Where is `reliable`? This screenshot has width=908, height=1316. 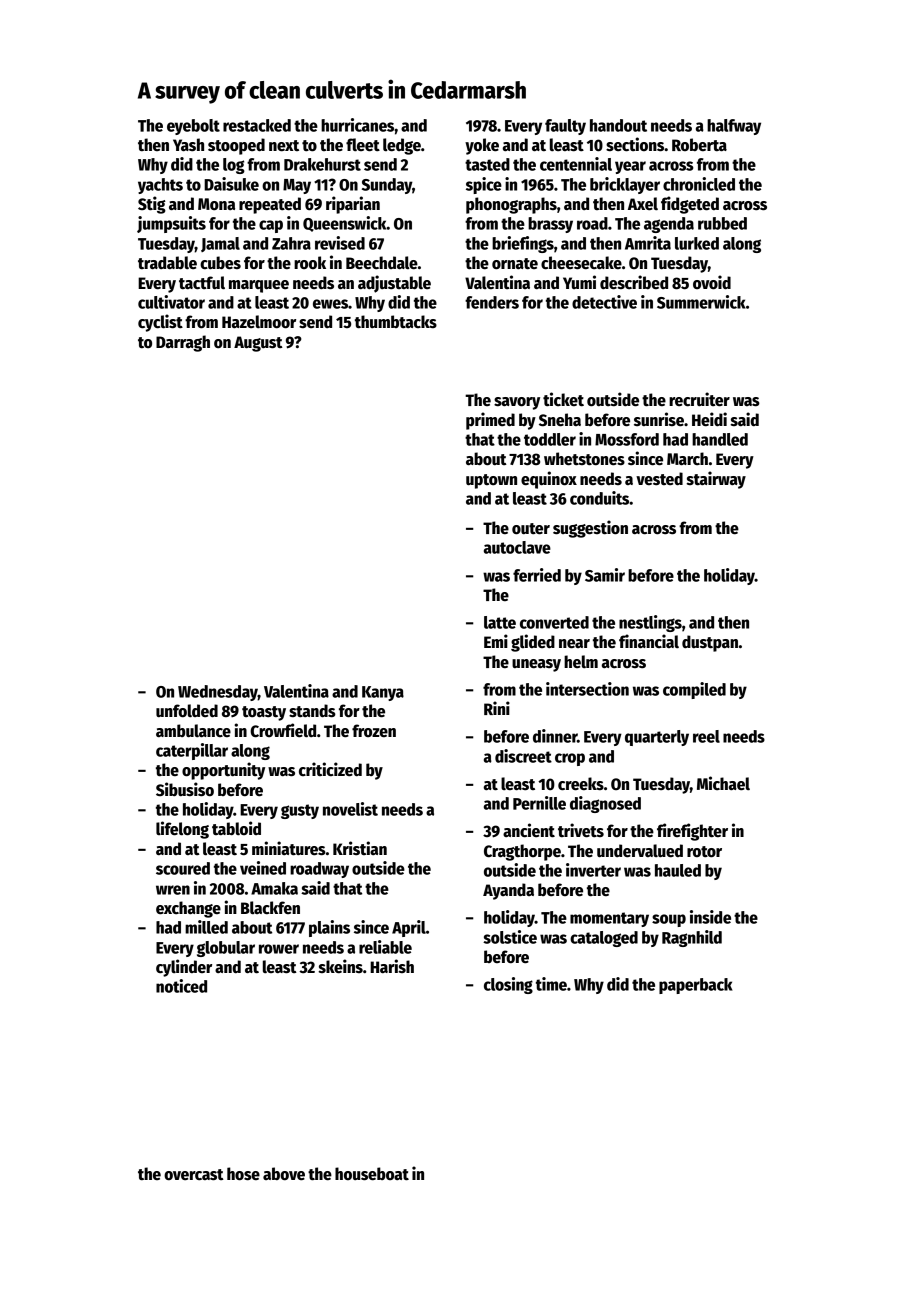
reliable is located at coordinates (385, 947).
